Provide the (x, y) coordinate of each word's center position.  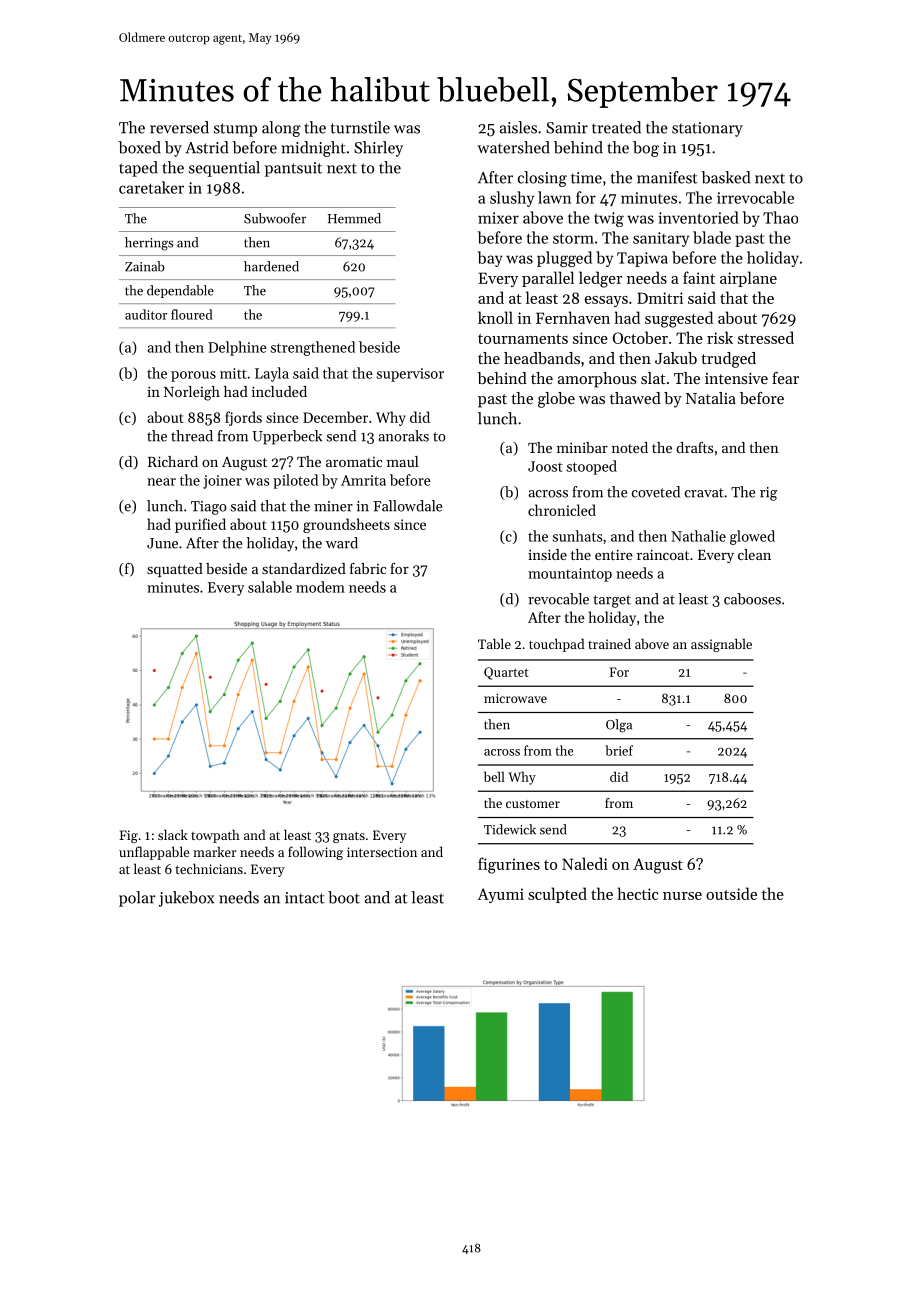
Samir (567, 128)
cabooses (752, 599)
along (281, 129)
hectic (638, 893)
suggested (679, 319)
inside (547, 554)
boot (344, 897)
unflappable (154, 853)
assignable (721, 645)
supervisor (410, 375)
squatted (175, 570)
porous (193, 376)
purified (200, 525)
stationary (707, 129)
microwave (515, 698)
